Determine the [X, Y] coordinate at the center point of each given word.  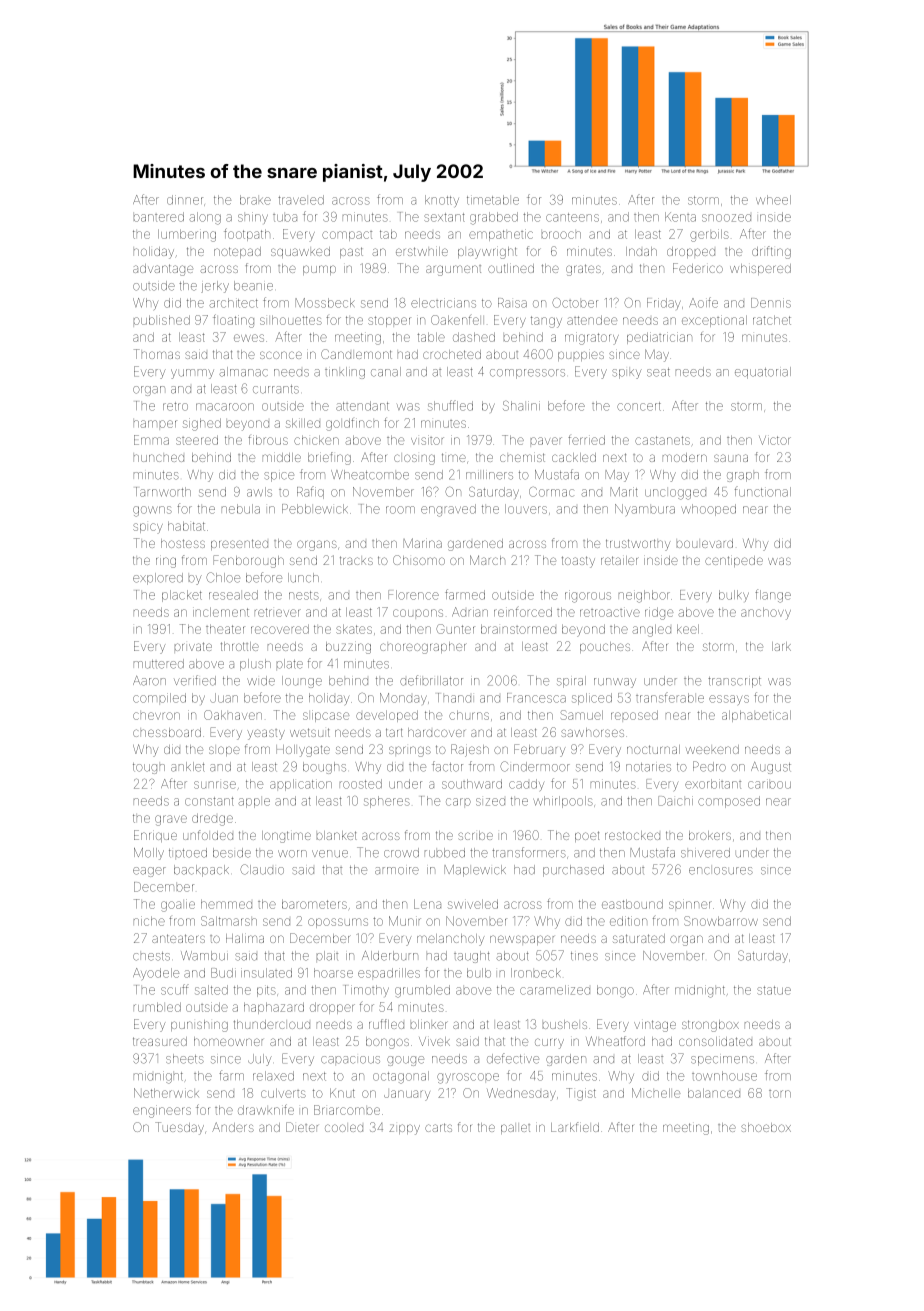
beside [232, 853]
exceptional [714, 321]
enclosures [721, 871]
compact [347, 236]
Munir [405, 921]
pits [266, 991]
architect [233, 303]
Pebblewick [315, 509]
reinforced [523, 612]
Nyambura [645, 510]
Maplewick [475, 871]
